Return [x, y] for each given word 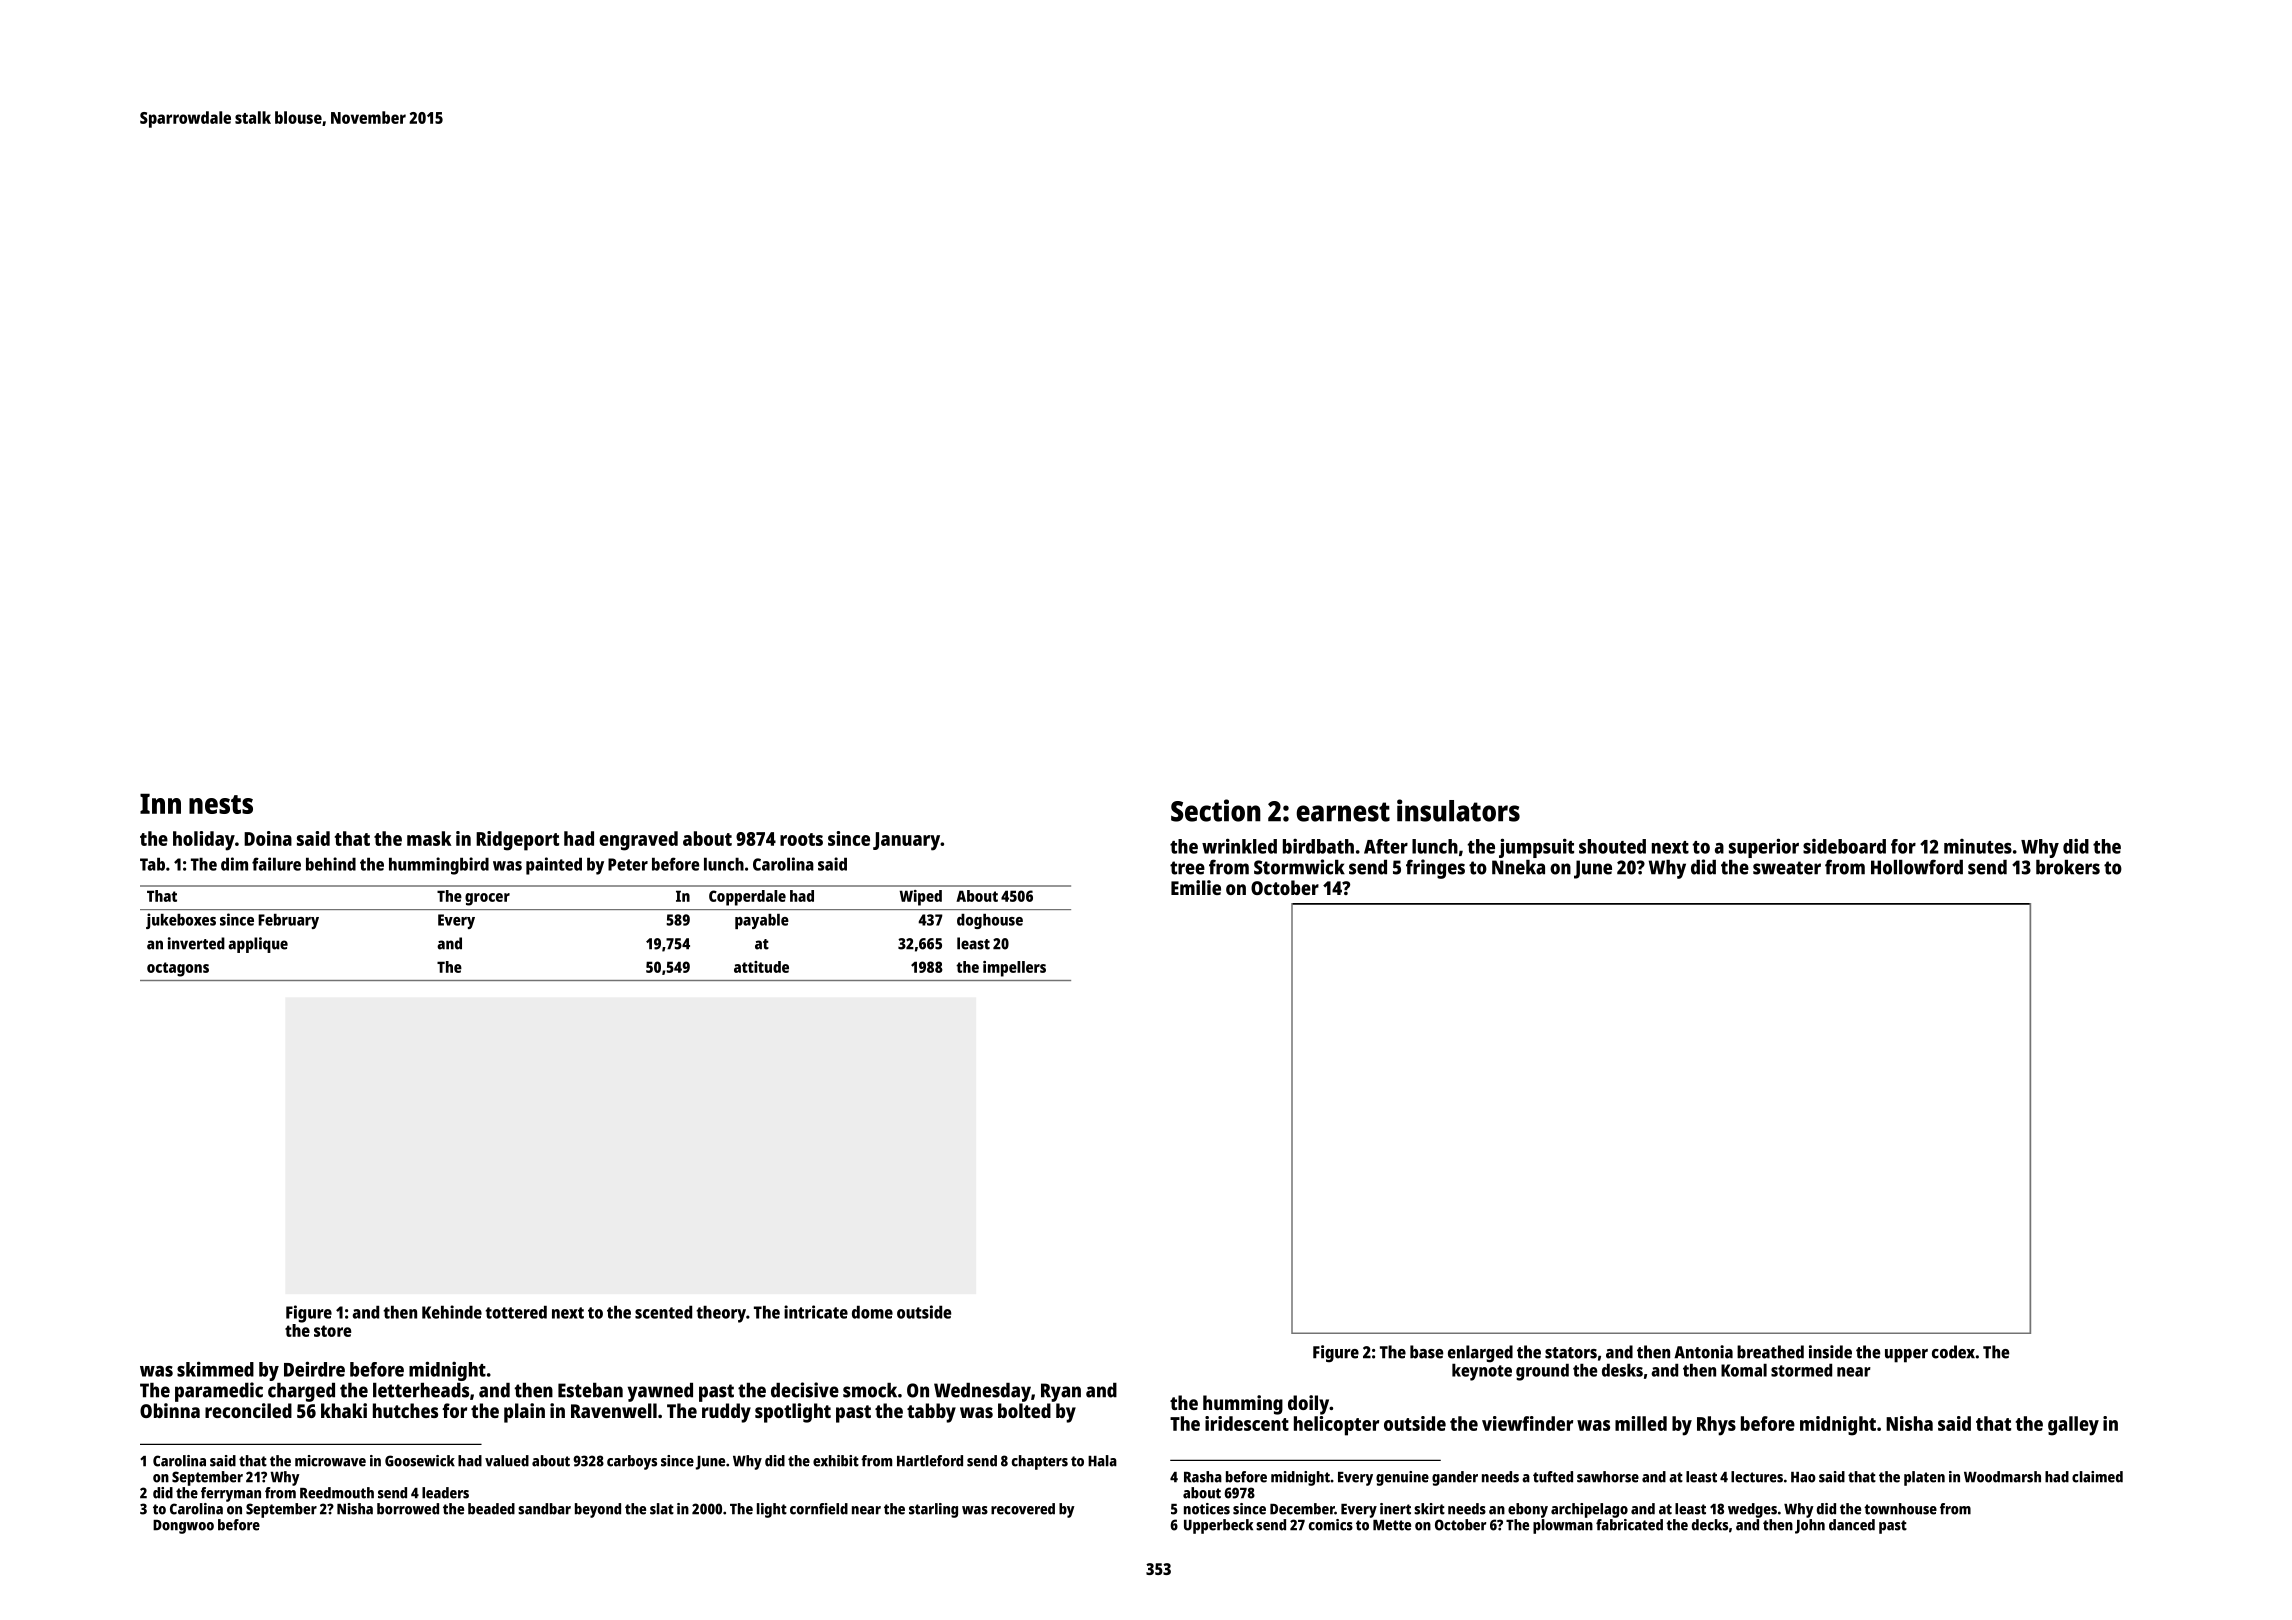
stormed [1801, 1370]
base [1426, 1352]
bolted [1024, 1410]
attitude [761, 967]
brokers [2068, 867]
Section [1216, 810]
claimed [2097, 1477]
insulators [1458, 810]
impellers [1014, 969]
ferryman [231, 1494]
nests [221, 804]
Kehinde [452, 1312]
